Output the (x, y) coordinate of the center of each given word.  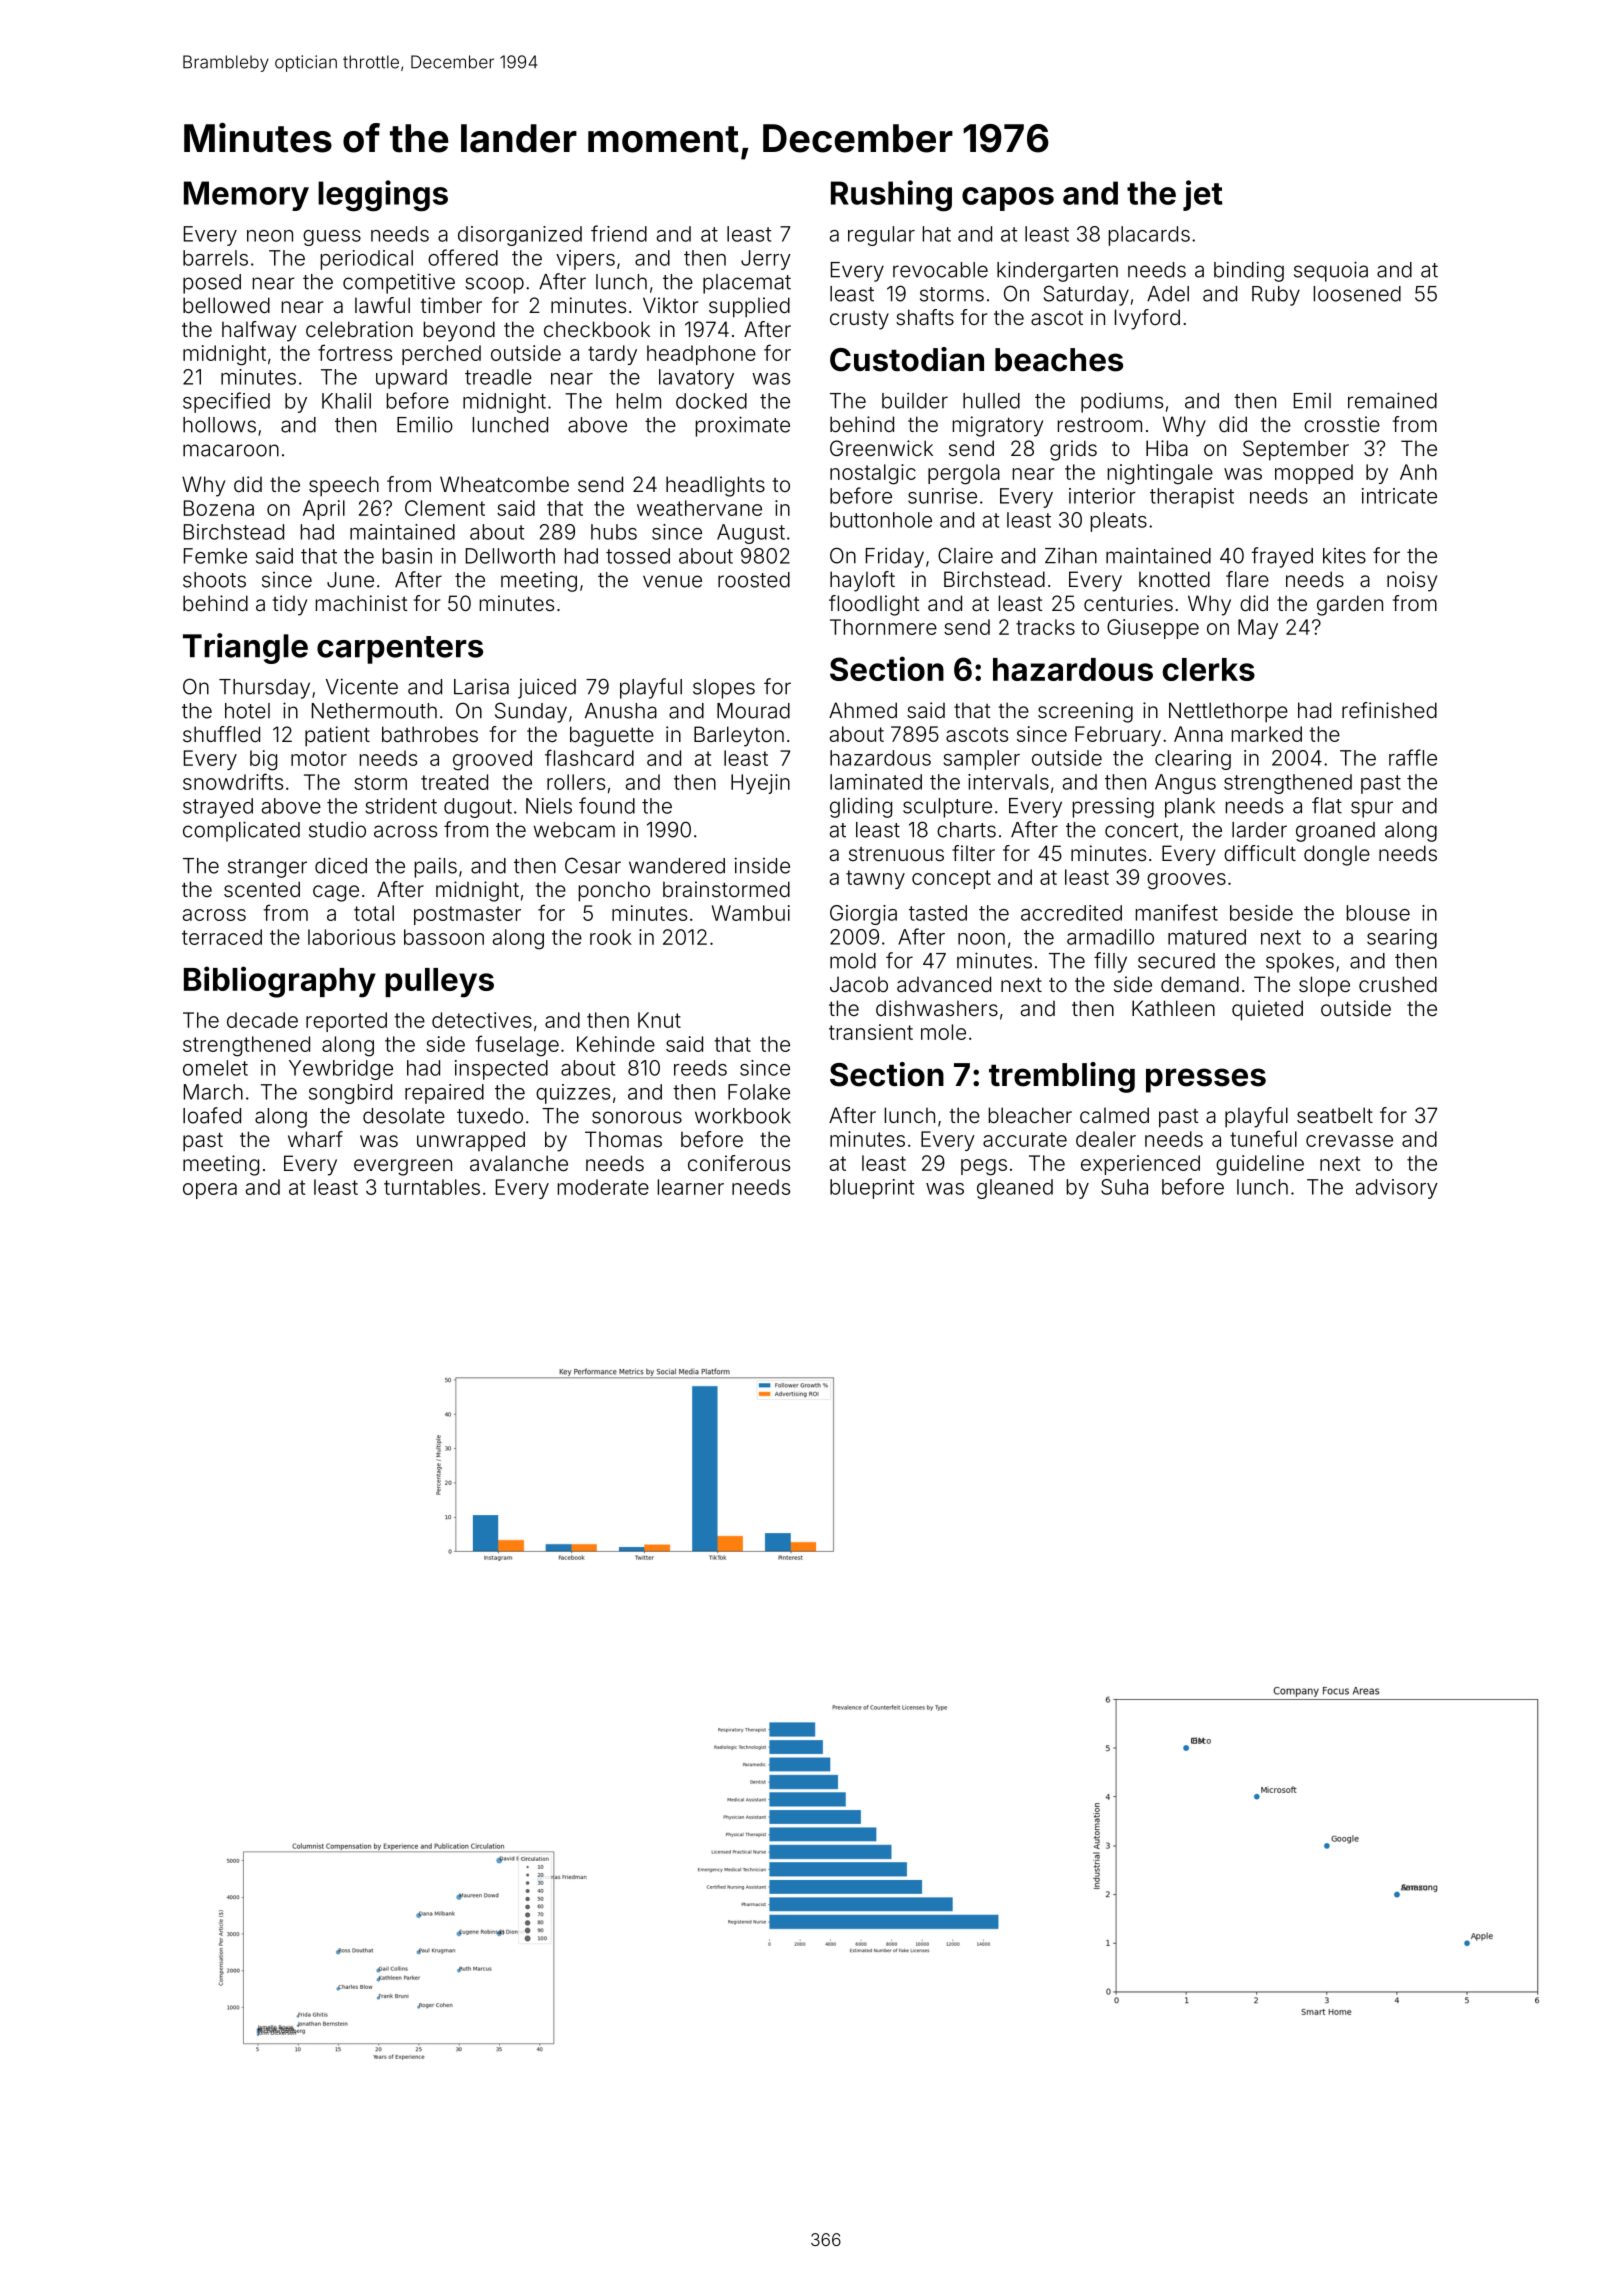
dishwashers (937, 1008)
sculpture (947, 808)
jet (1203, 195)
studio (337, 829)
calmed (1114, 1115)
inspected (501, 1070)
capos (1008, 199)
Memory (246, 196)
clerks (1209, 669)
